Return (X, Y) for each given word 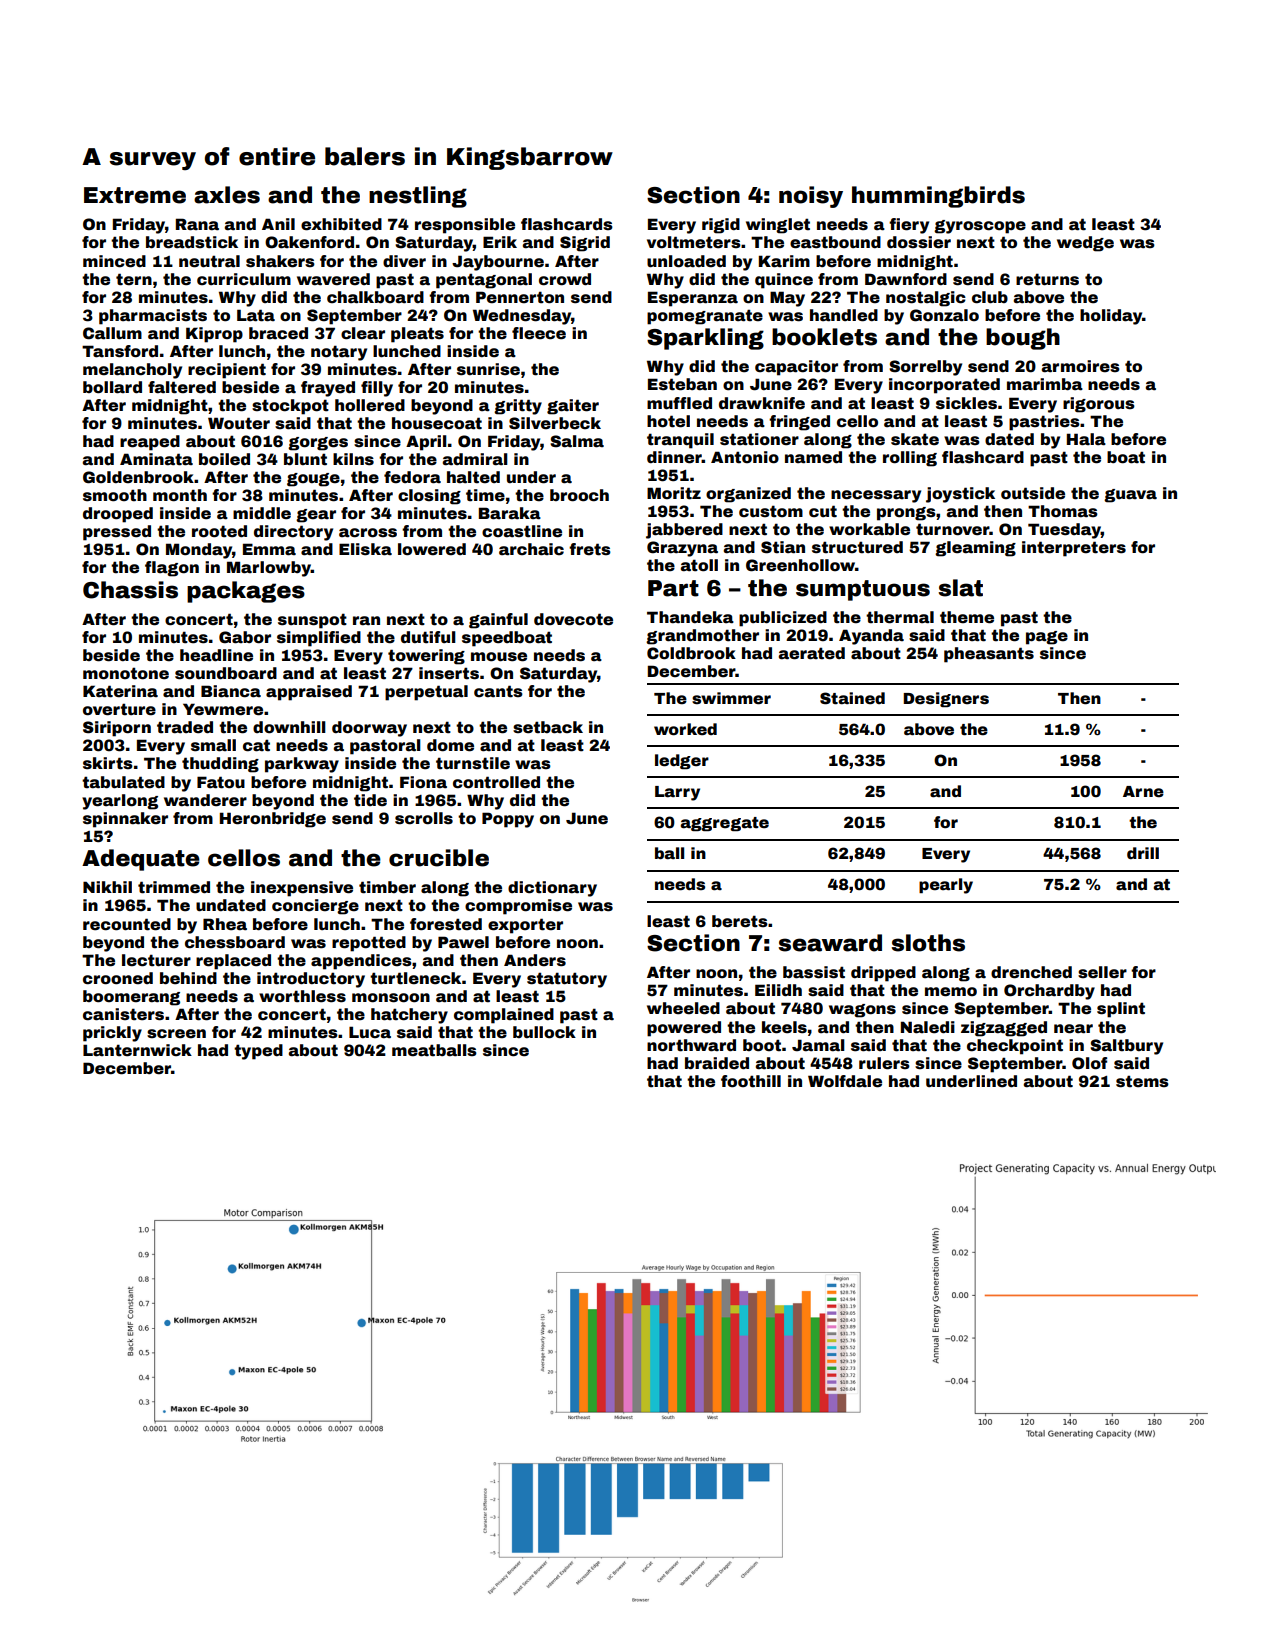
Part (673, 588)
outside (1033, 493)
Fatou (221, 782)
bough (1023, 339)
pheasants (989, 655)
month (180, 495)
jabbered (684, 531)
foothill (751, 1081)
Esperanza (693, 299)
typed (258, 1052)
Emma (269, 549)
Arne (1143, 792)
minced (114, 261)
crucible (439, 858)
